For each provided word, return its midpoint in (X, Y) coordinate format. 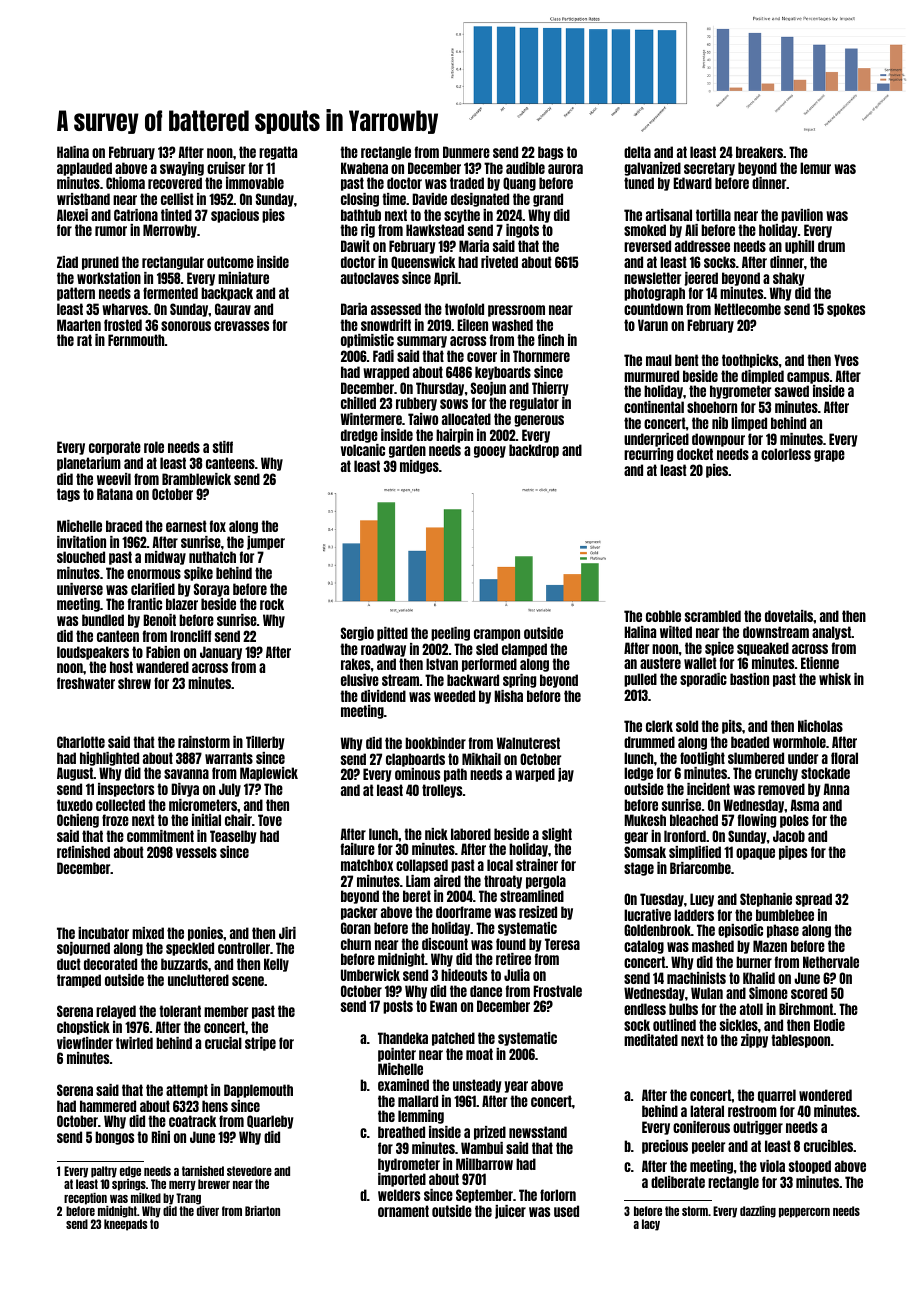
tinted (176, 215)
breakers (759, 152)
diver (208, 1211)
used (566, 1211)
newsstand (538, 1132)
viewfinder (85, 1043)
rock (272, 604)
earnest (186, 526)
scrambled (713, 616)
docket (695, 454)
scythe (462, 216)
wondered (825, 1095)
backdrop (534, 451)
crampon (497, 635)
